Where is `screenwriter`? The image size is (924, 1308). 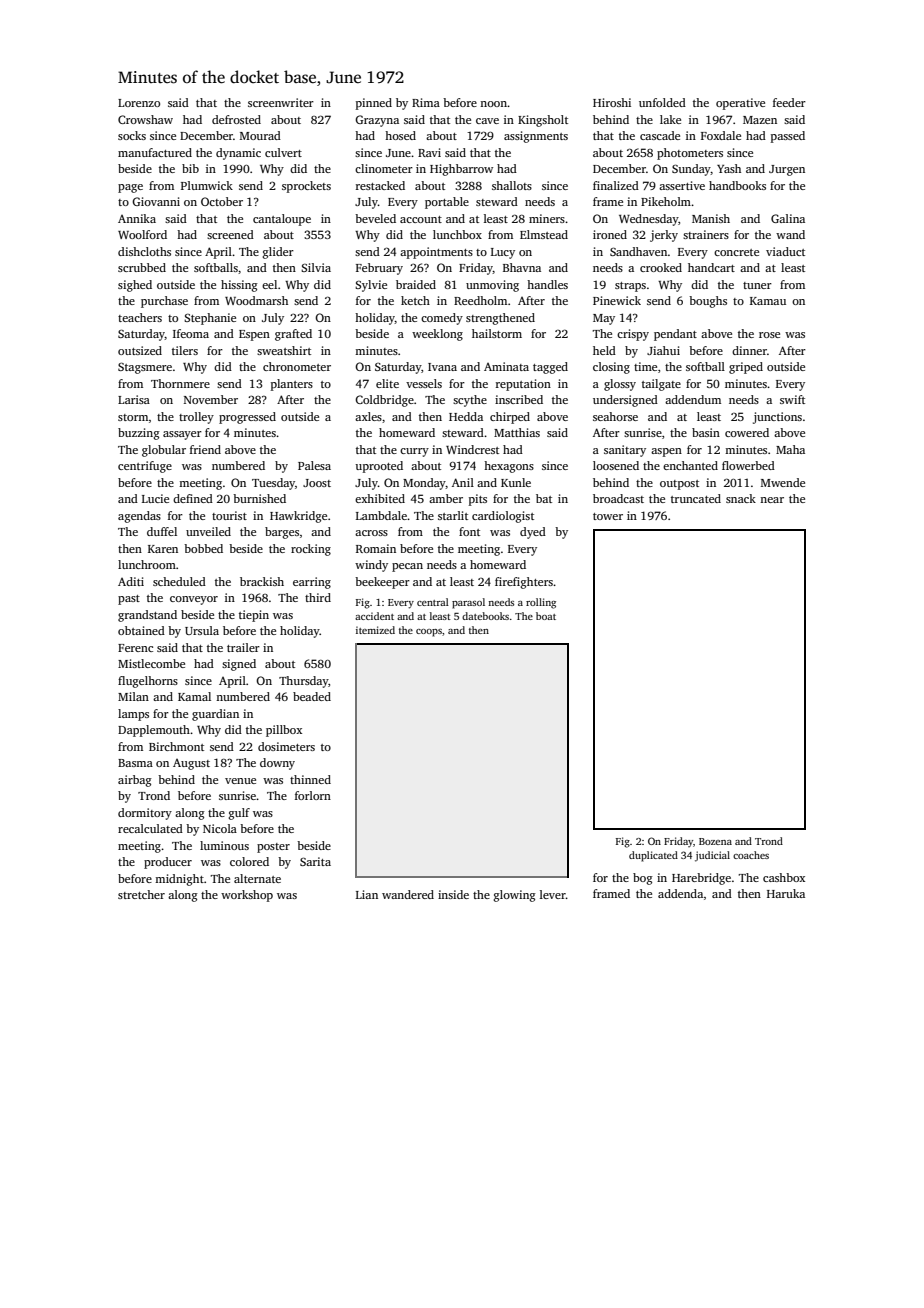
screenwriter is located at coordinates (281, 102).
